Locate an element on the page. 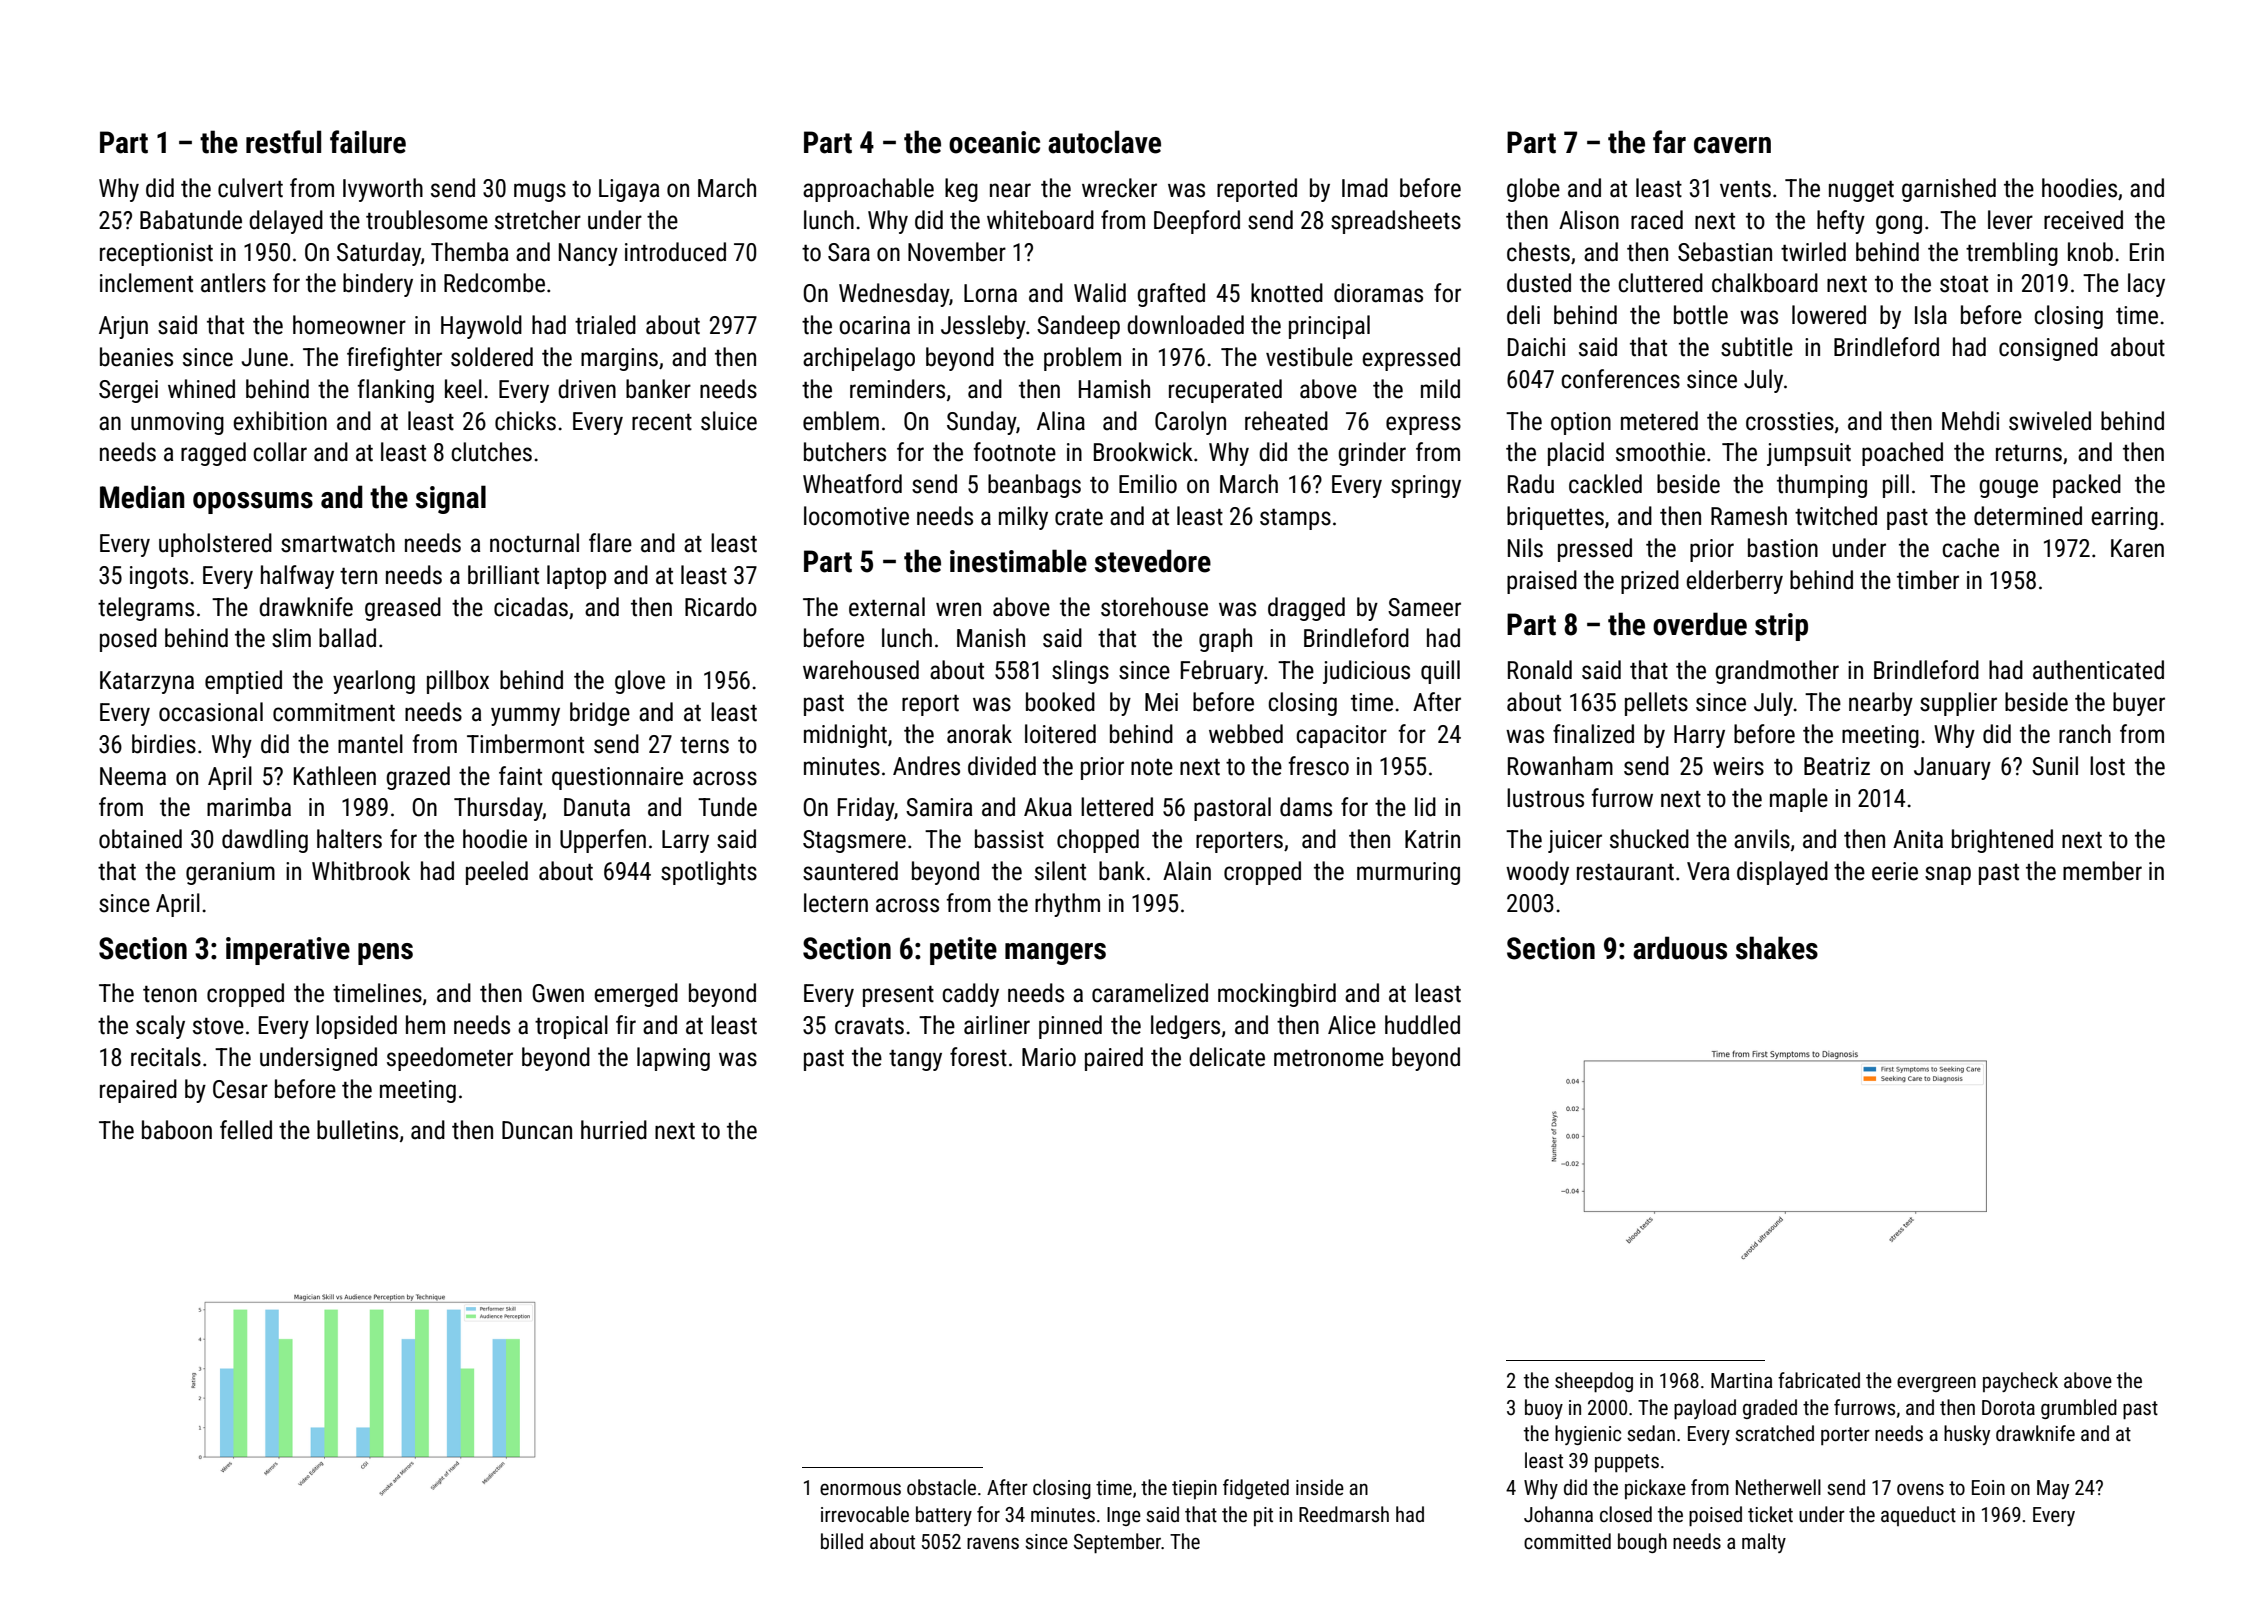 The image size is (2264, 1601). baboon is located at coordinates (177, 1130).
